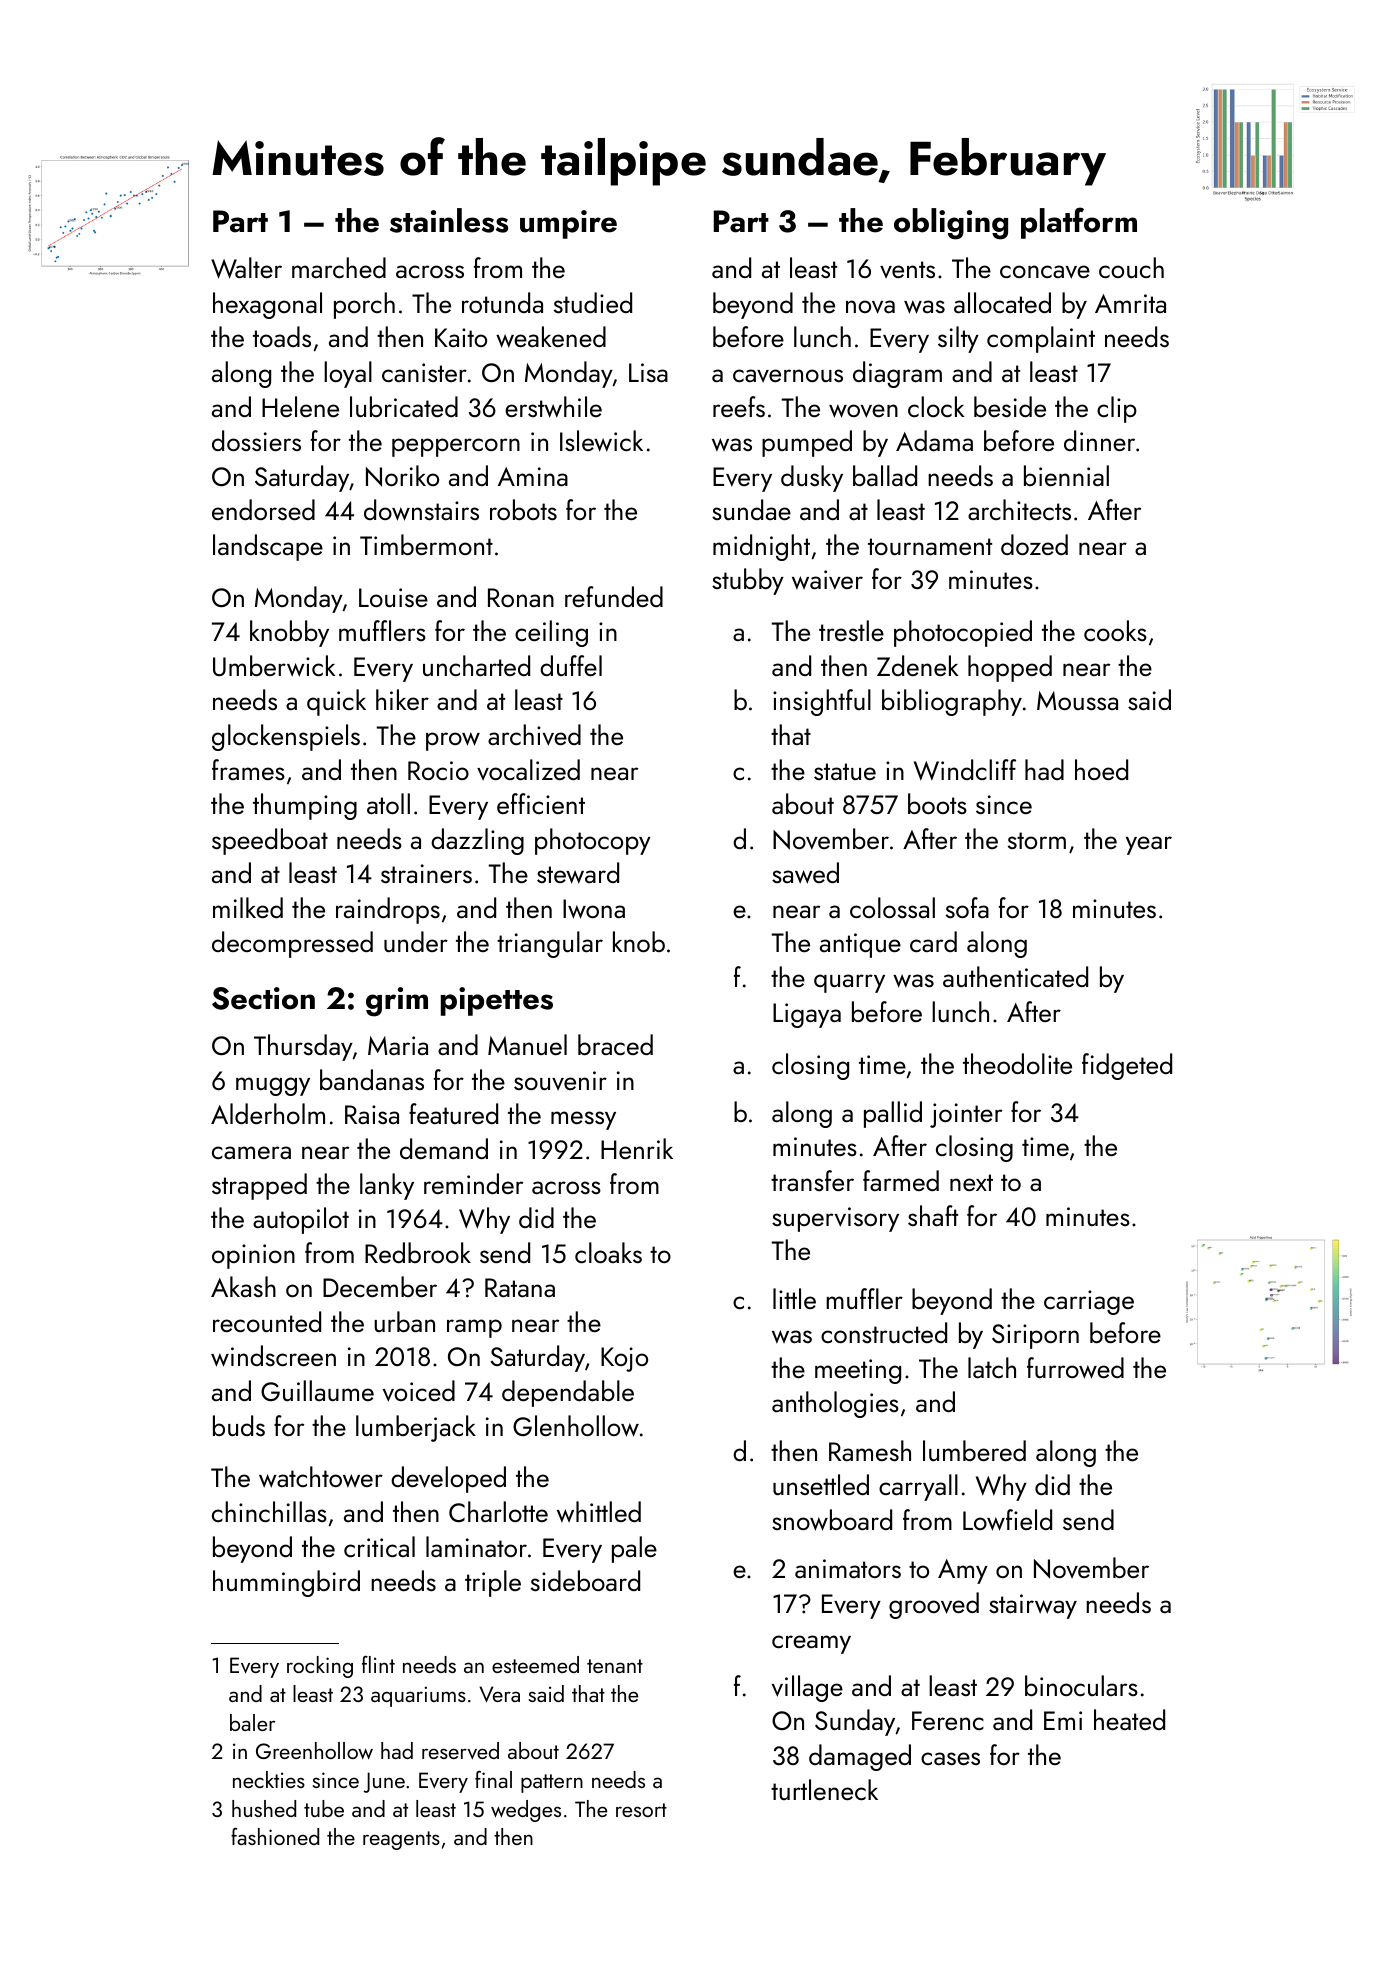 The height and width of the screenshot is (1969, 1386). Describe the element at coordinates (788, 375) in the screenshot. I see `cavernous` at that location.
